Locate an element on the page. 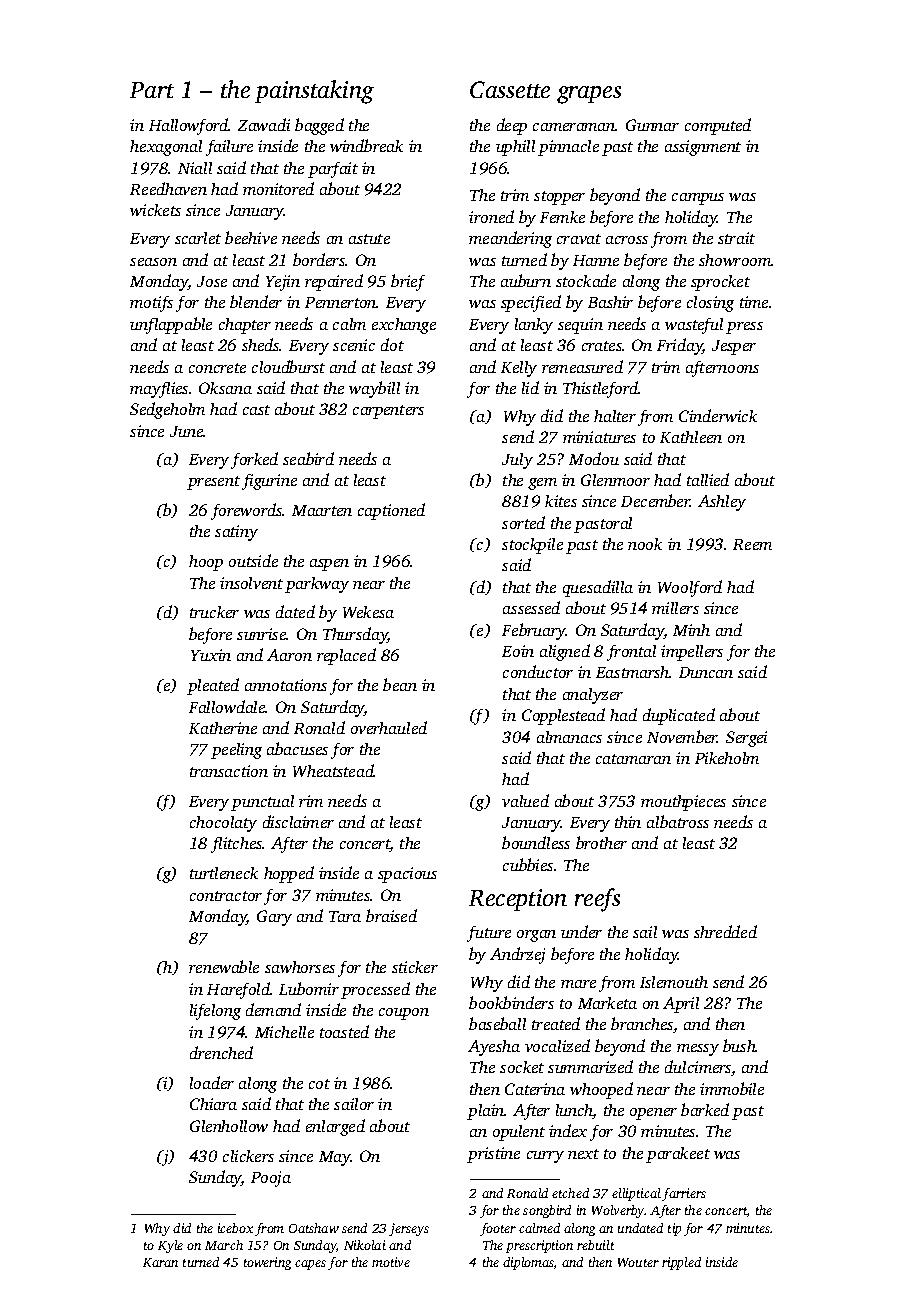 The image size is (908, 1316). disclaimer is located at coordinates (298, 821).
